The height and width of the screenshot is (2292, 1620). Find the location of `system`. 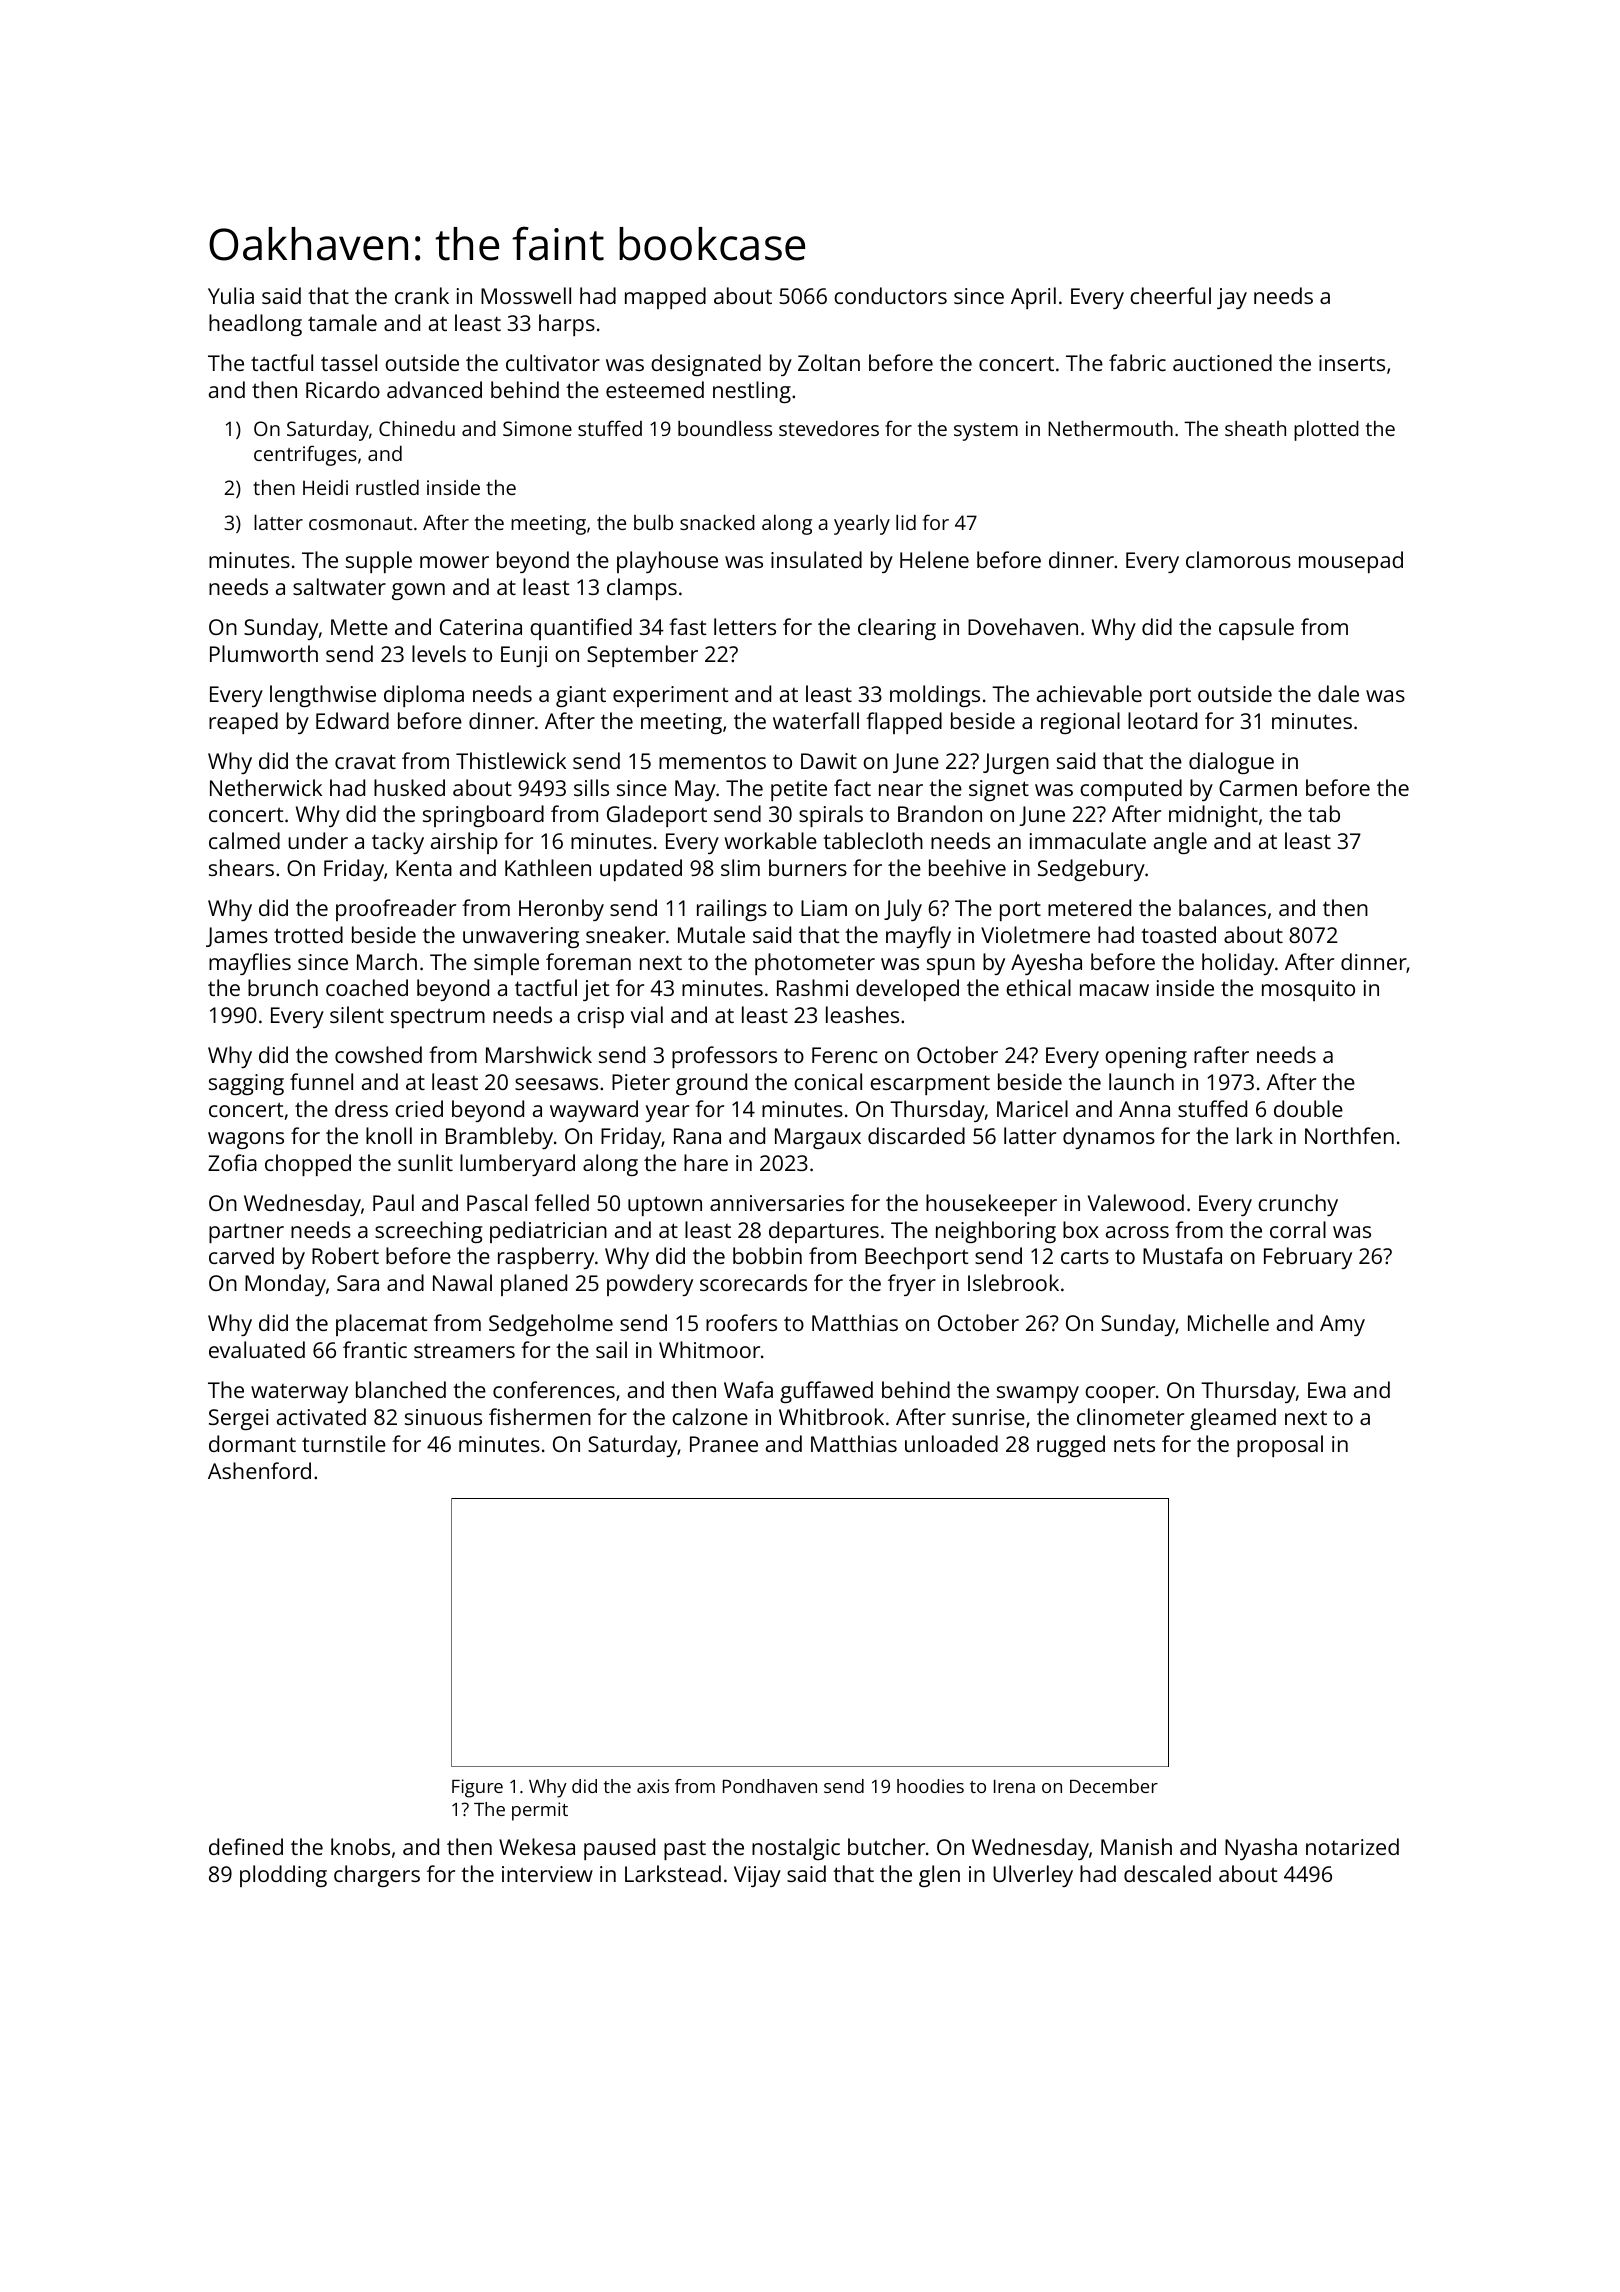

system is located at coordinates (986, 432).
